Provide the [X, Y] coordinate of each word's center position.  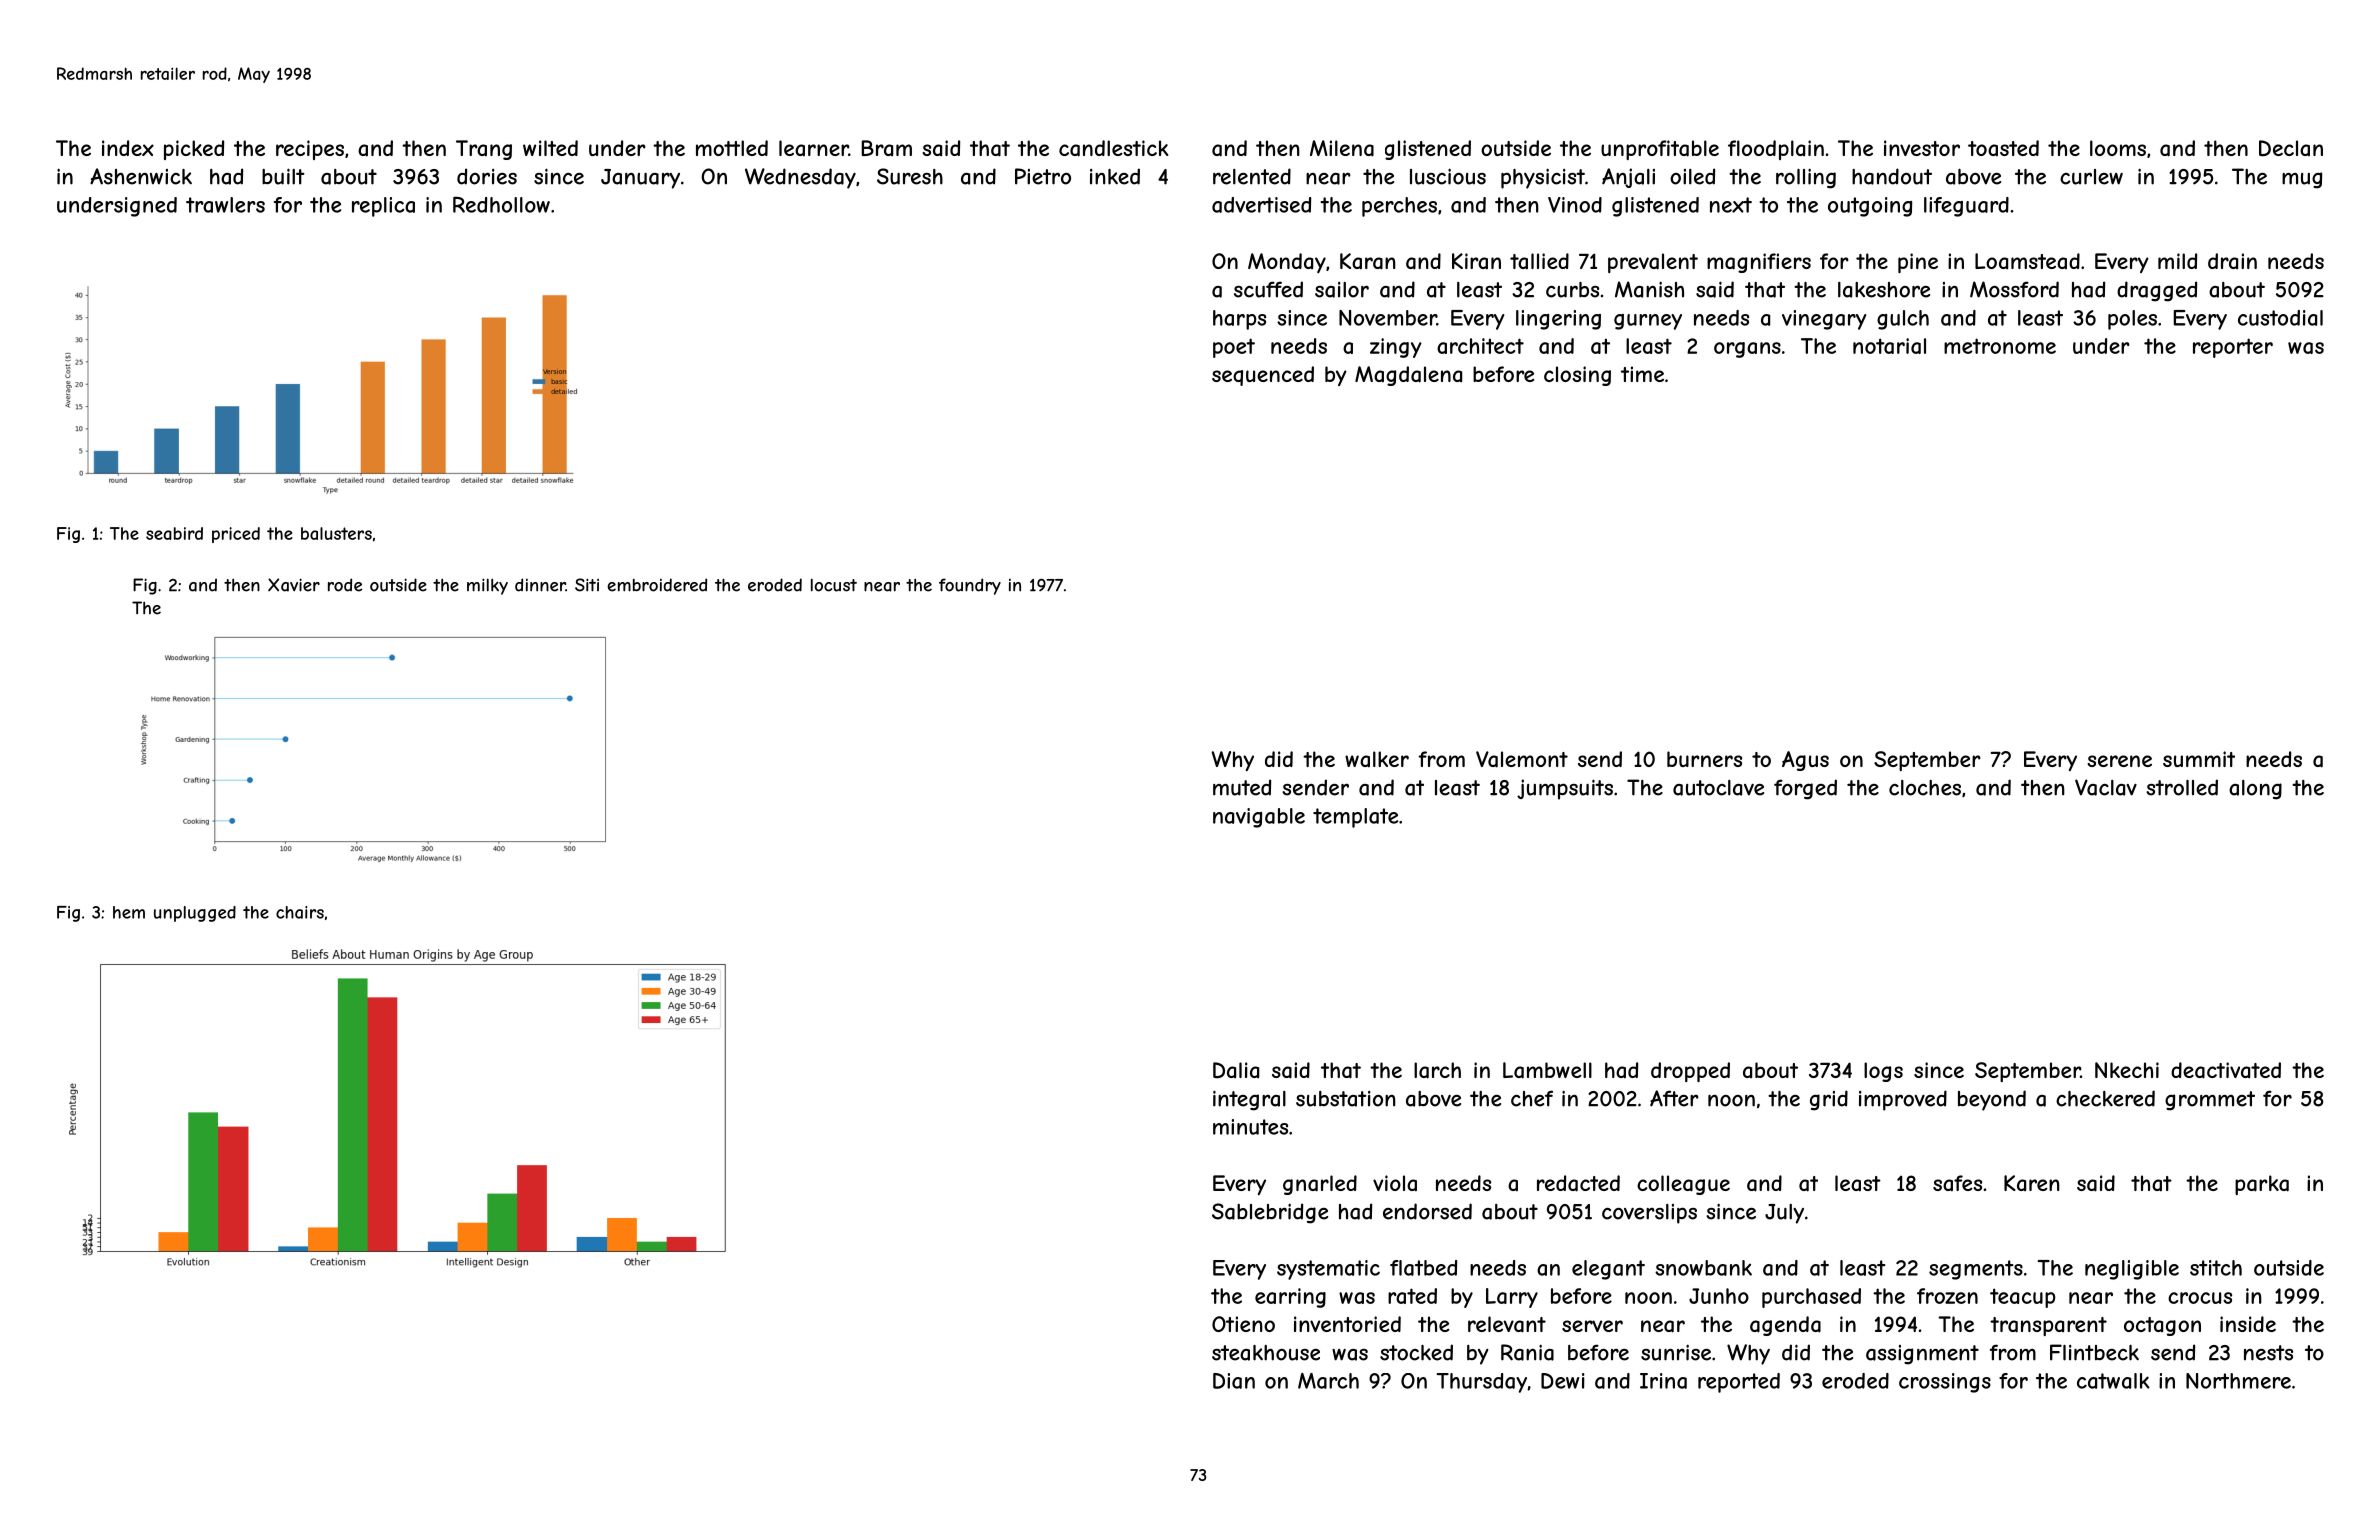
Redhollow [501, 204]
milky [487, 586]
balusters [336, 533]
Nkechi [2127, 1070]
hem [129, 912]
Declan [2291, 148]
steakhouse [1266, 1353]
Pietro [1043, 176]
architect [1480, 346]
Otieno [1243, 1324]
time [1642, 374]
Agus [1805, 761]
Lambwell [1547, 1070]
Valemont [1522, 759]
